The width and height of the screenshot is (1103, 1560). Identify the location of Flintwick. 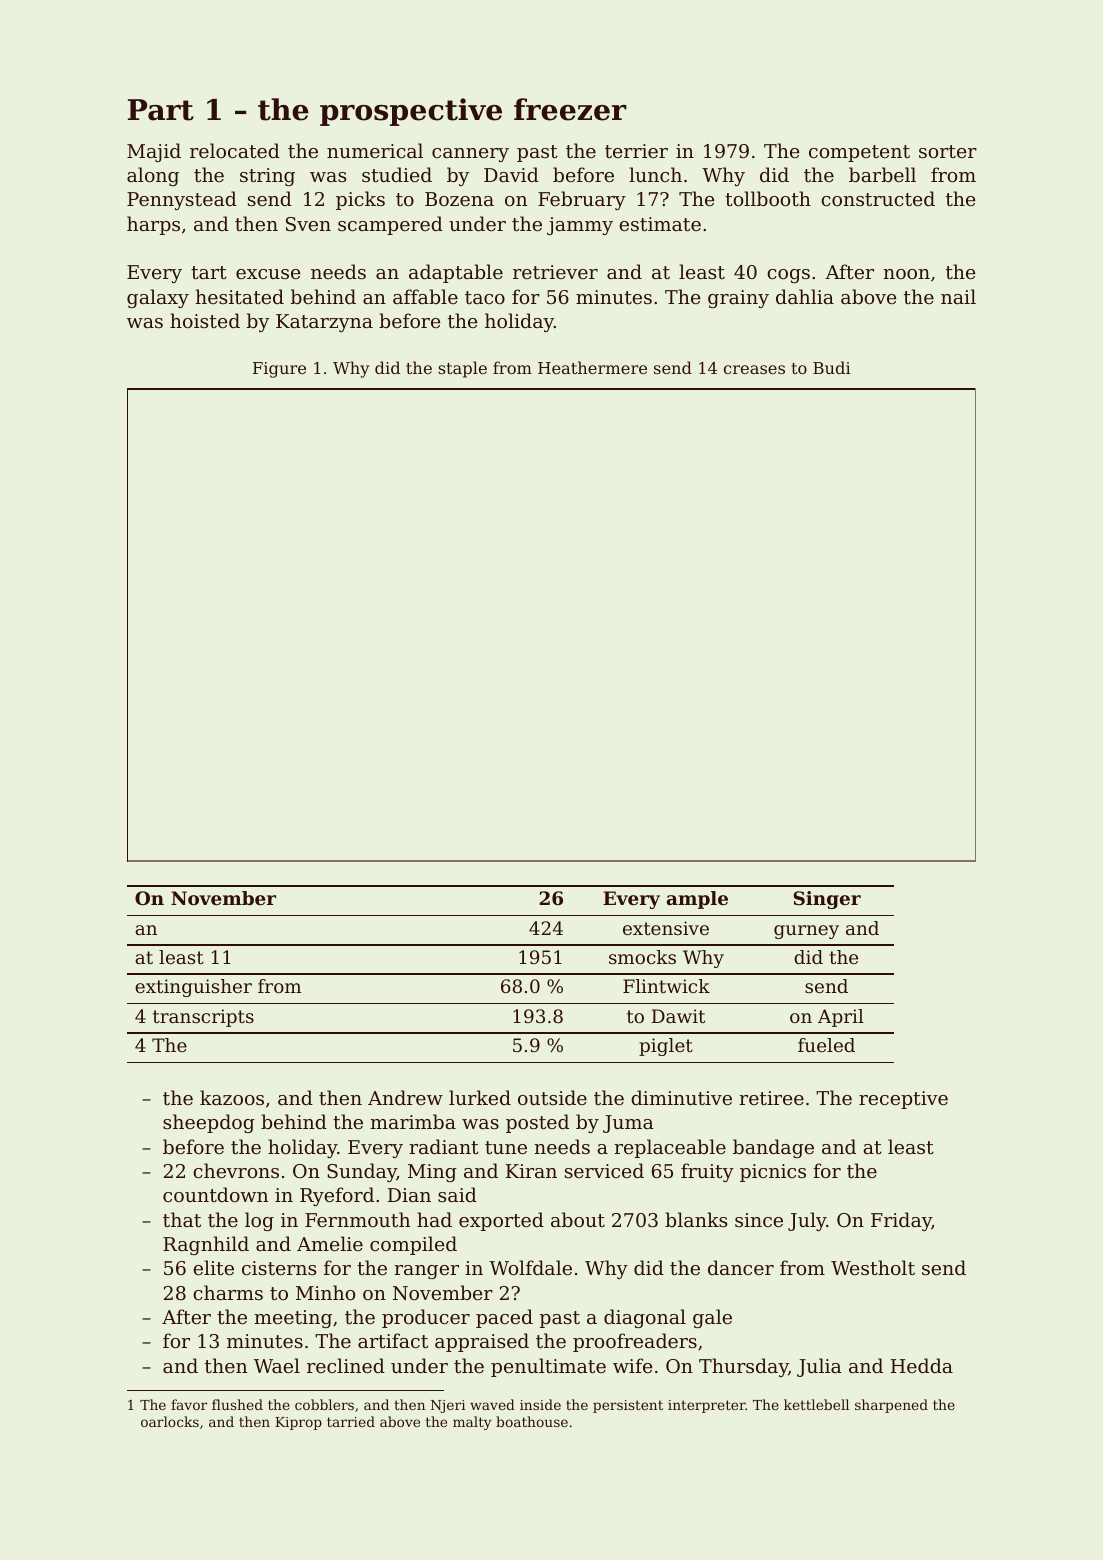
(666, 986).
